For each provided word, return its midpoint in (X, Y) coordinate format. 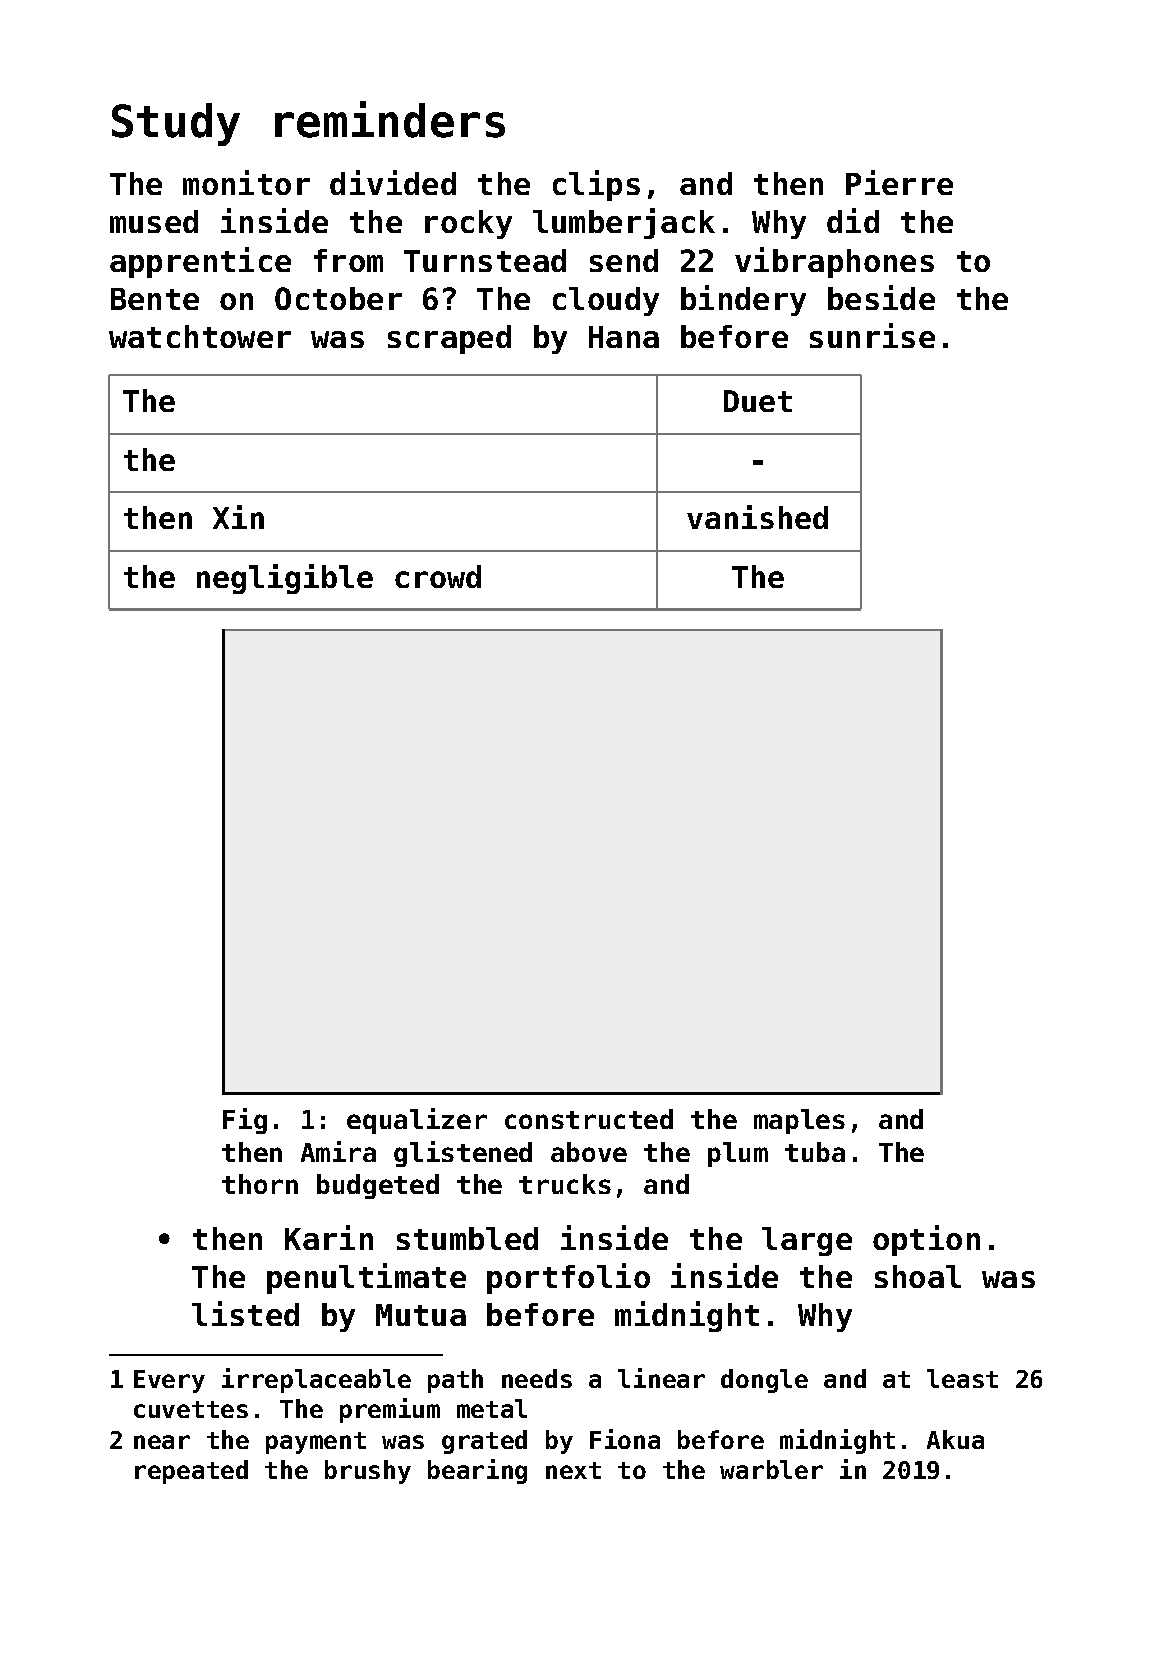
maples (799, 1121)
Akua (955, 1439)
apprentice (200, 262)
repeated (191, 1472)
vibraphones (834, 262)
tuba (815, 1152)
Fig (245, 1121)
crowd (438, 576)
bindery (743, 300)
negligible (285, 579)
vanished (757, 517)
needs (537, 1378)
